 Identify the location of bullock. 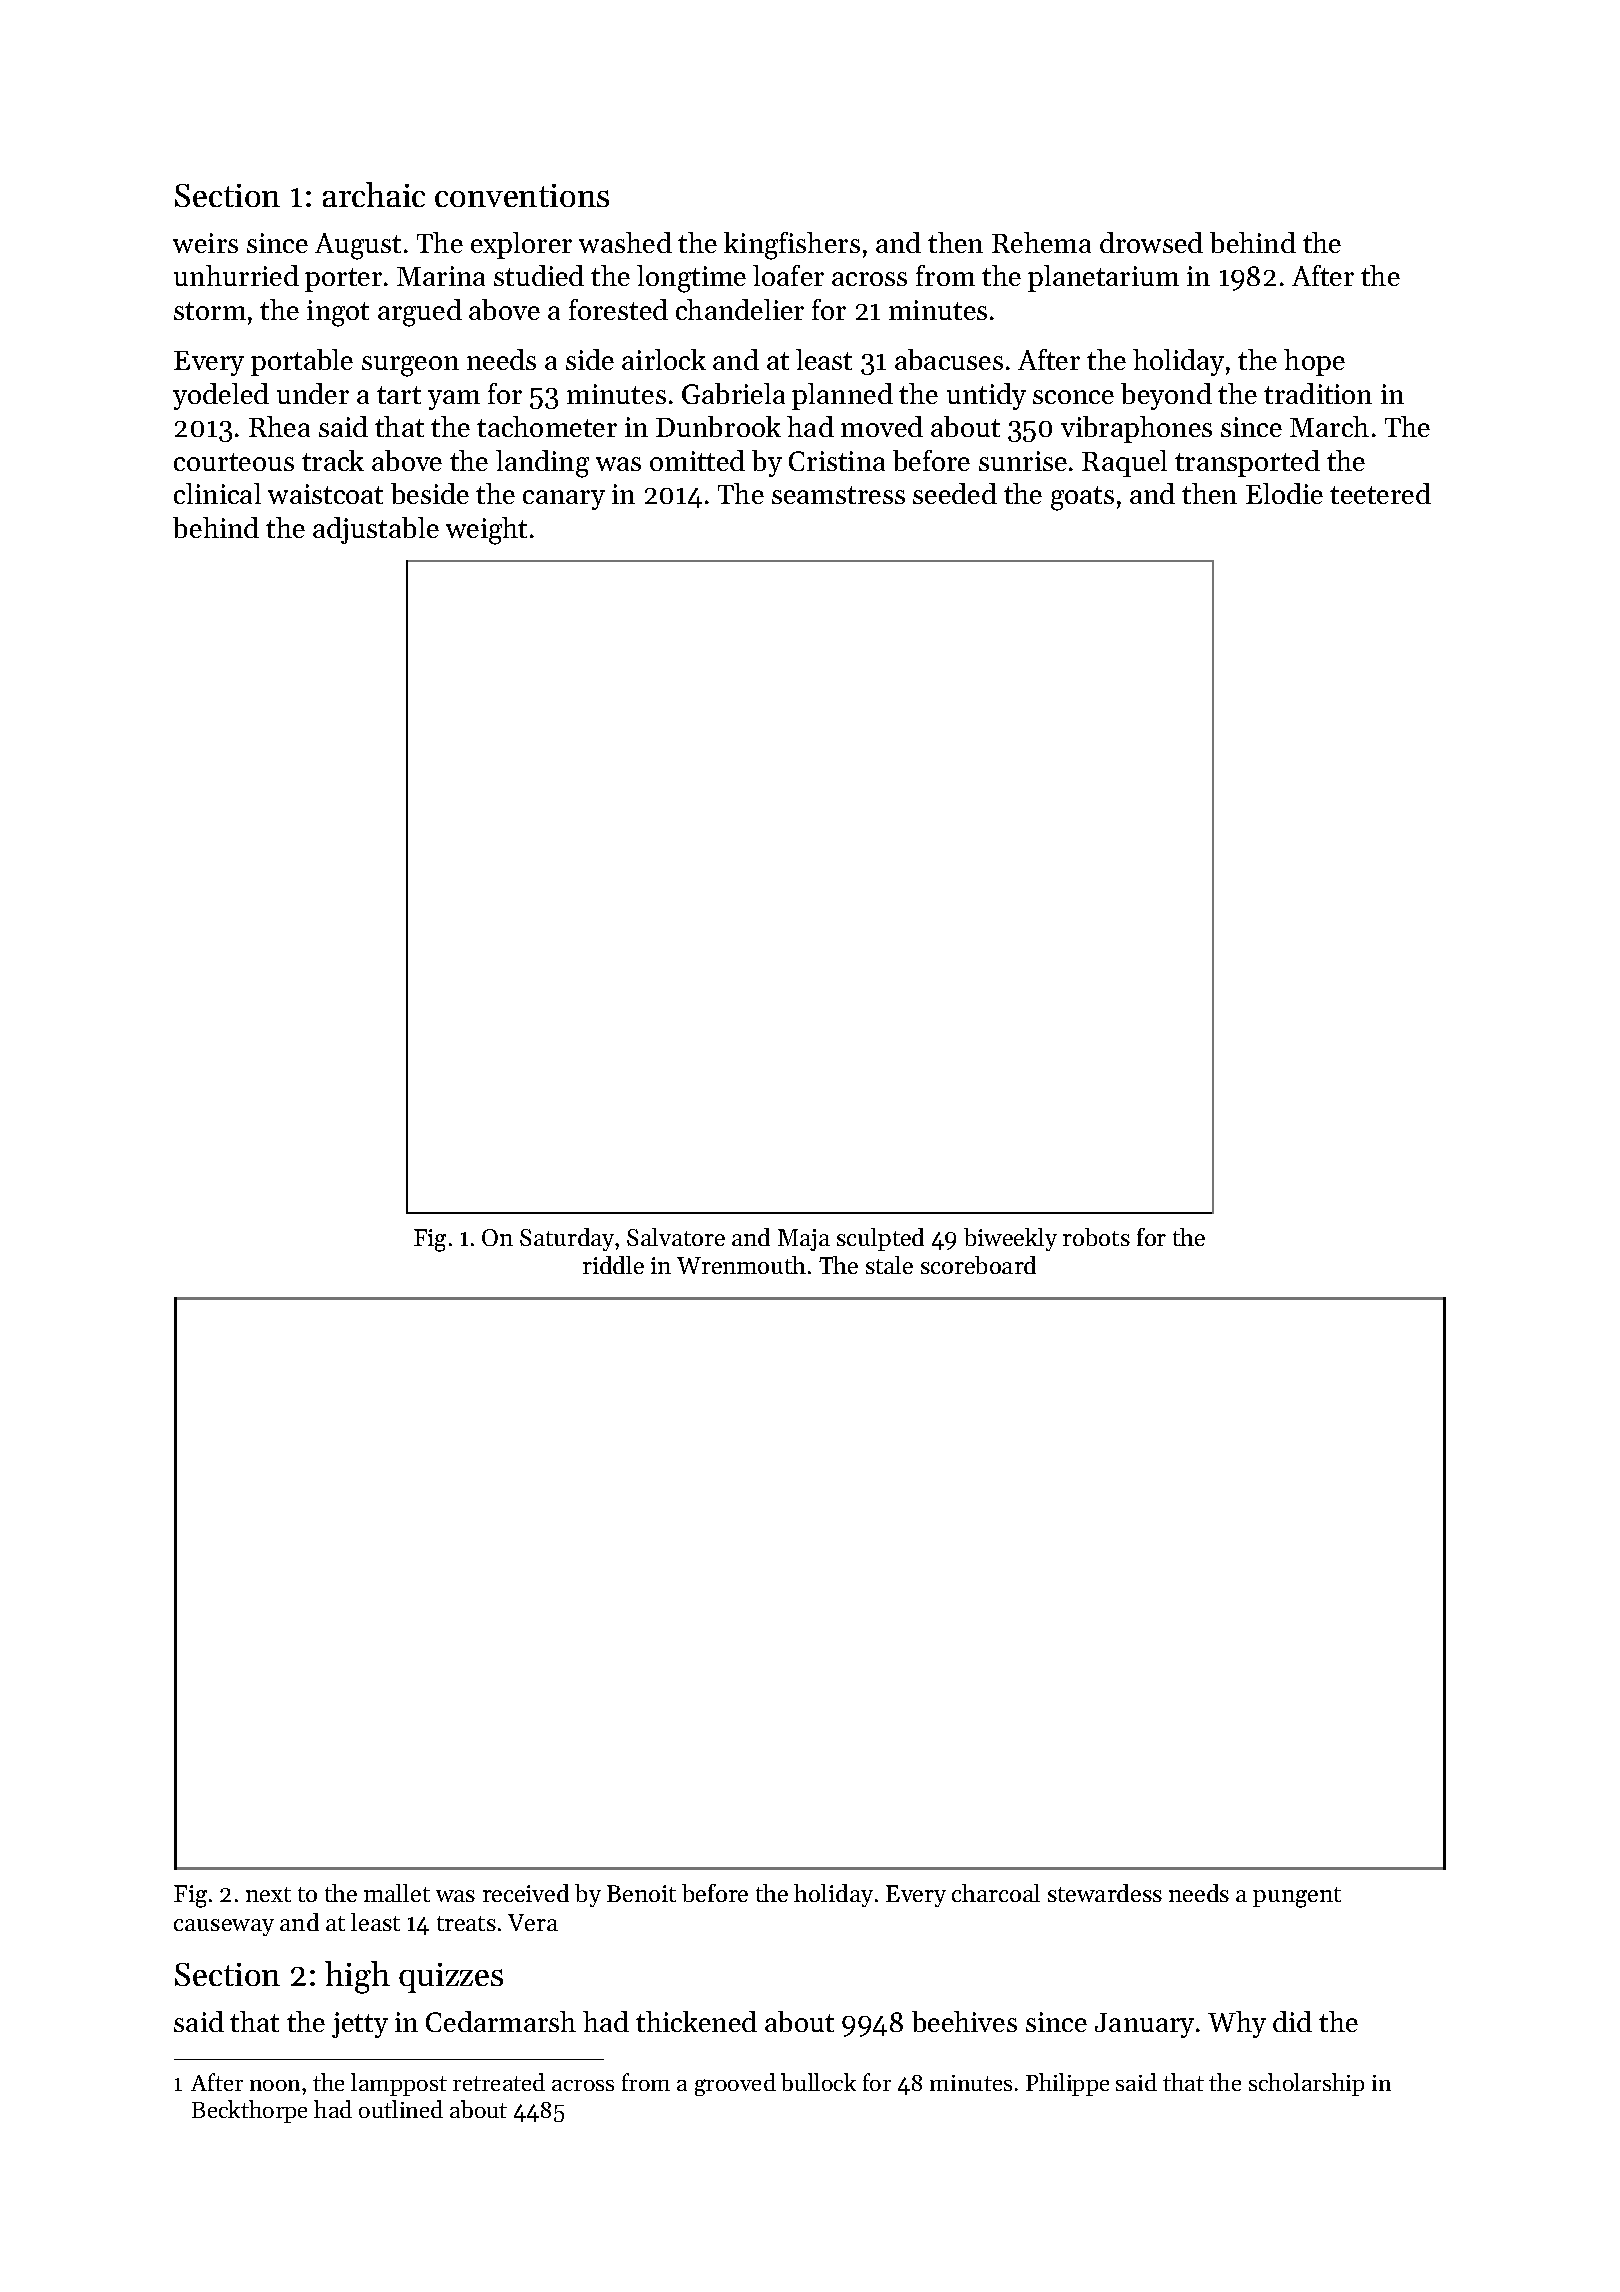
(818, 2082).
